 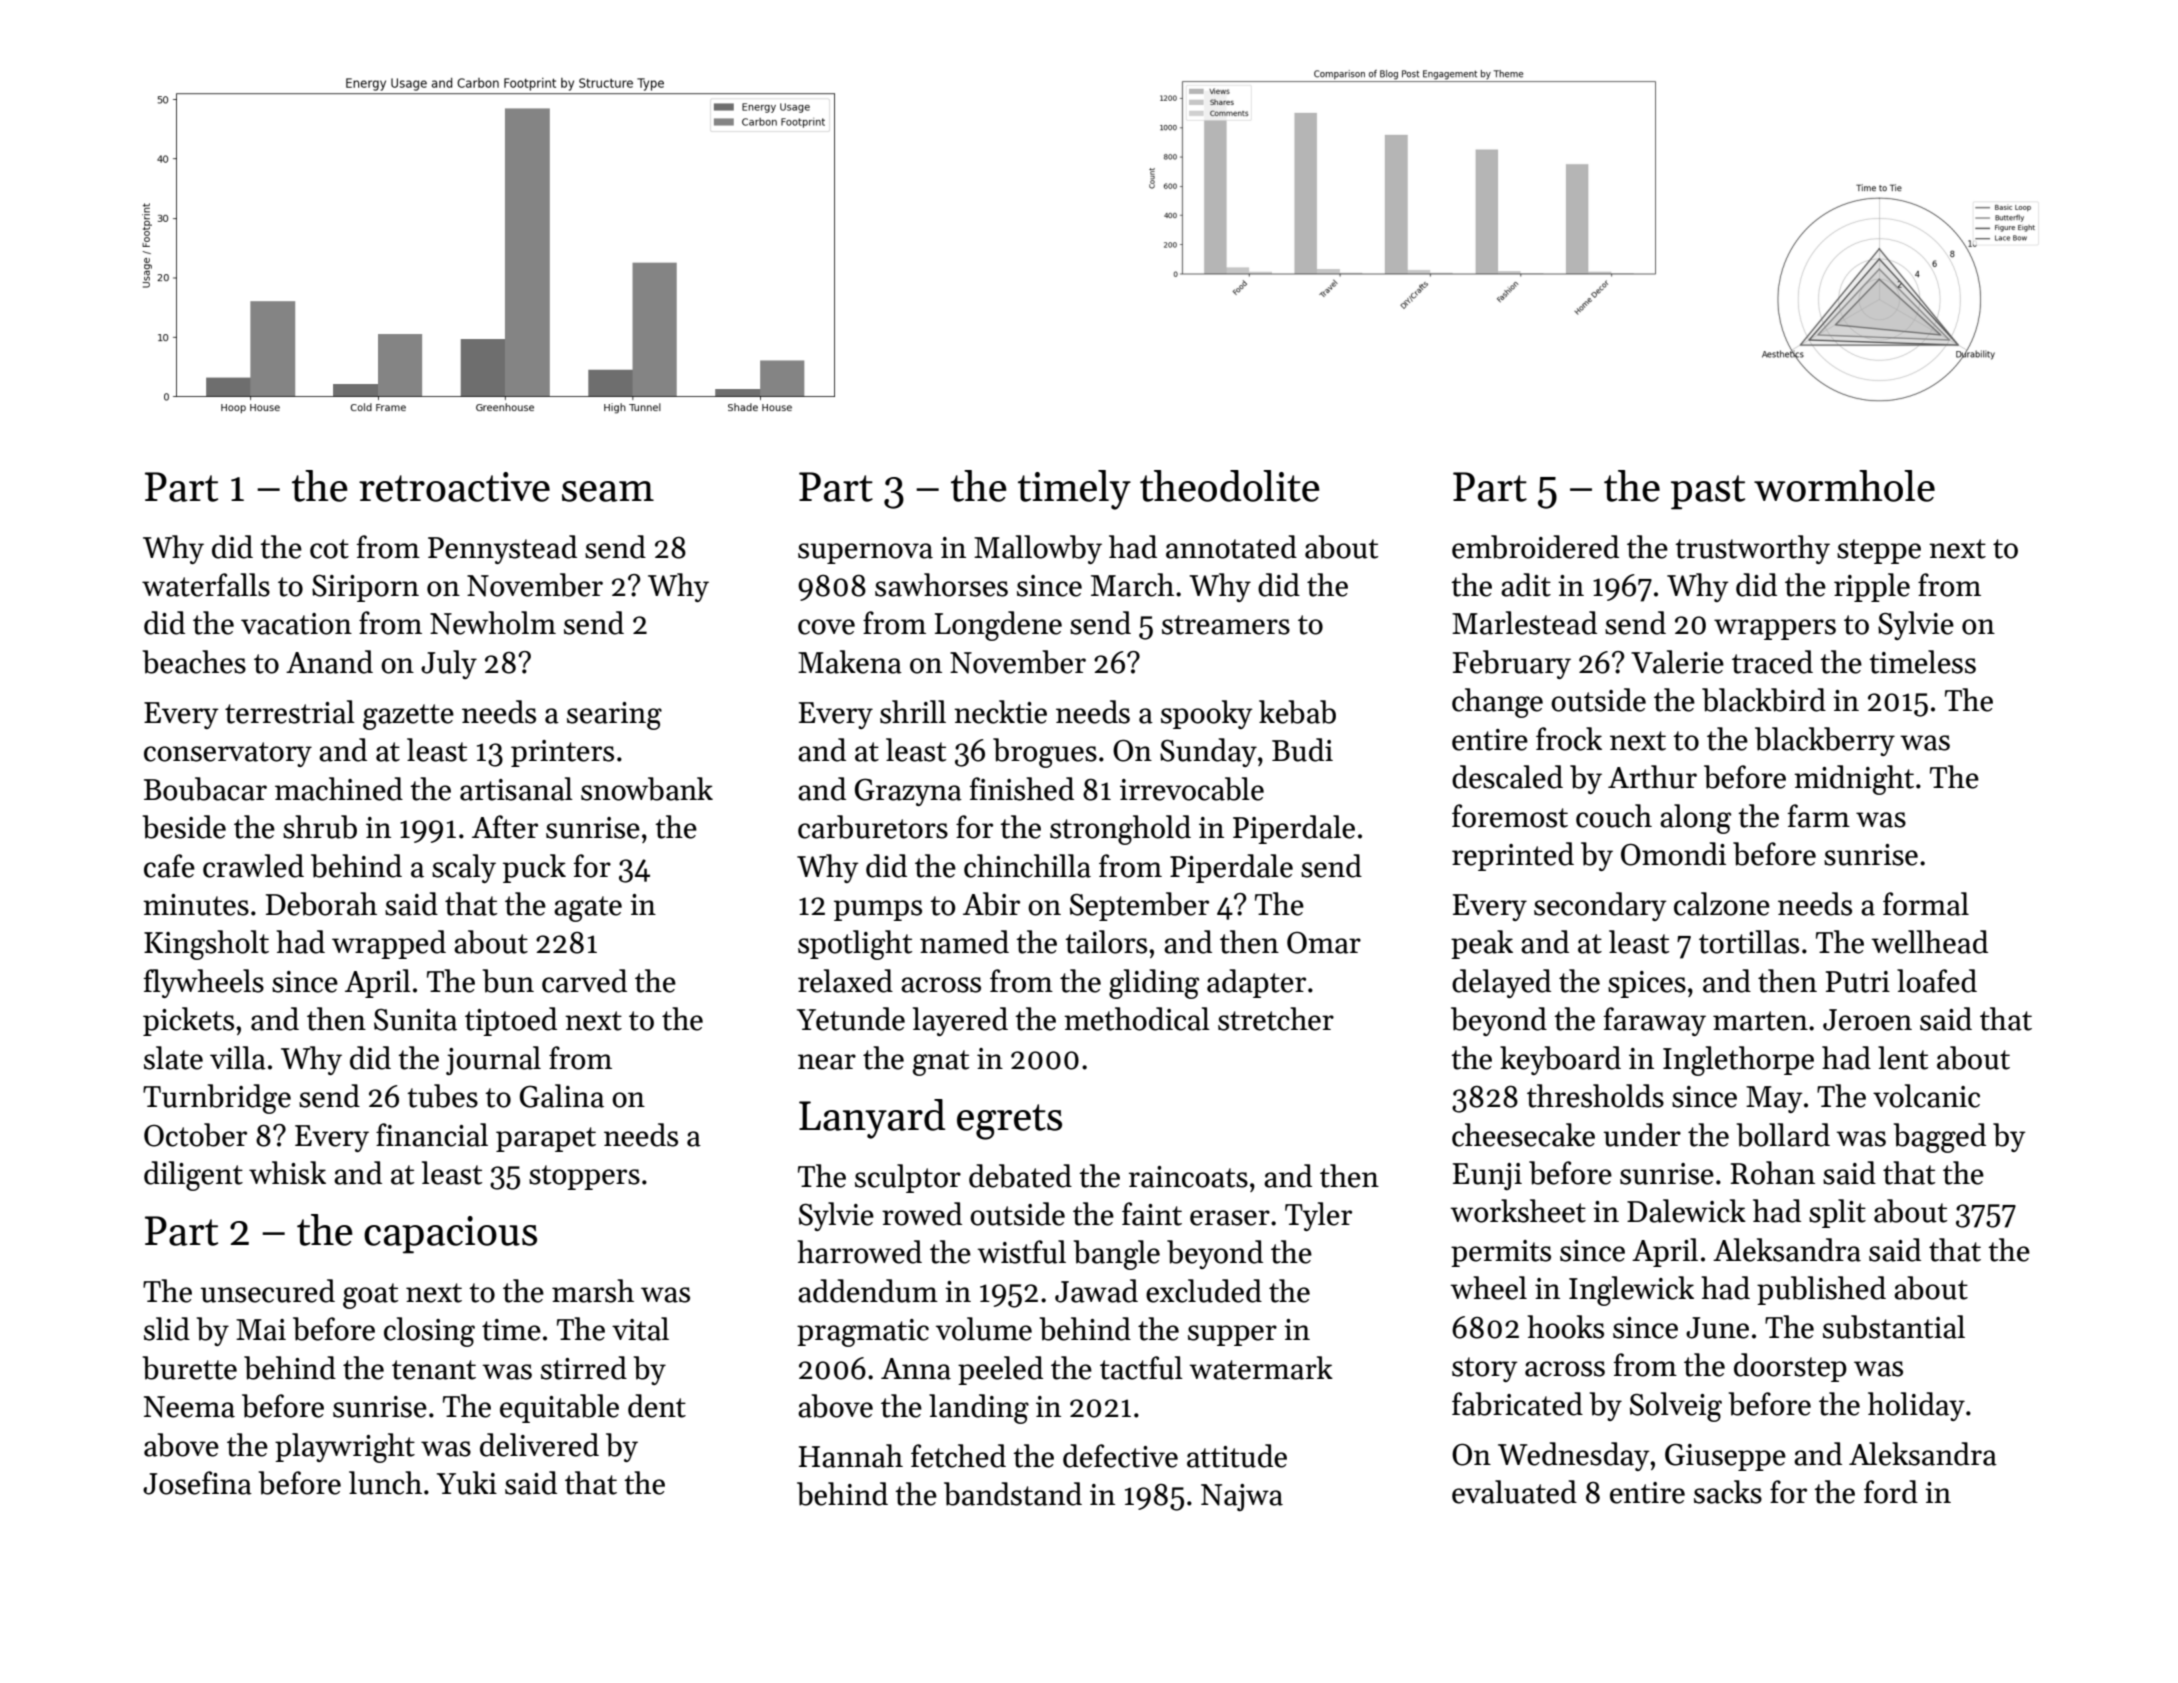 I want to click on evaluated, so click(x=1514, y=1492).
